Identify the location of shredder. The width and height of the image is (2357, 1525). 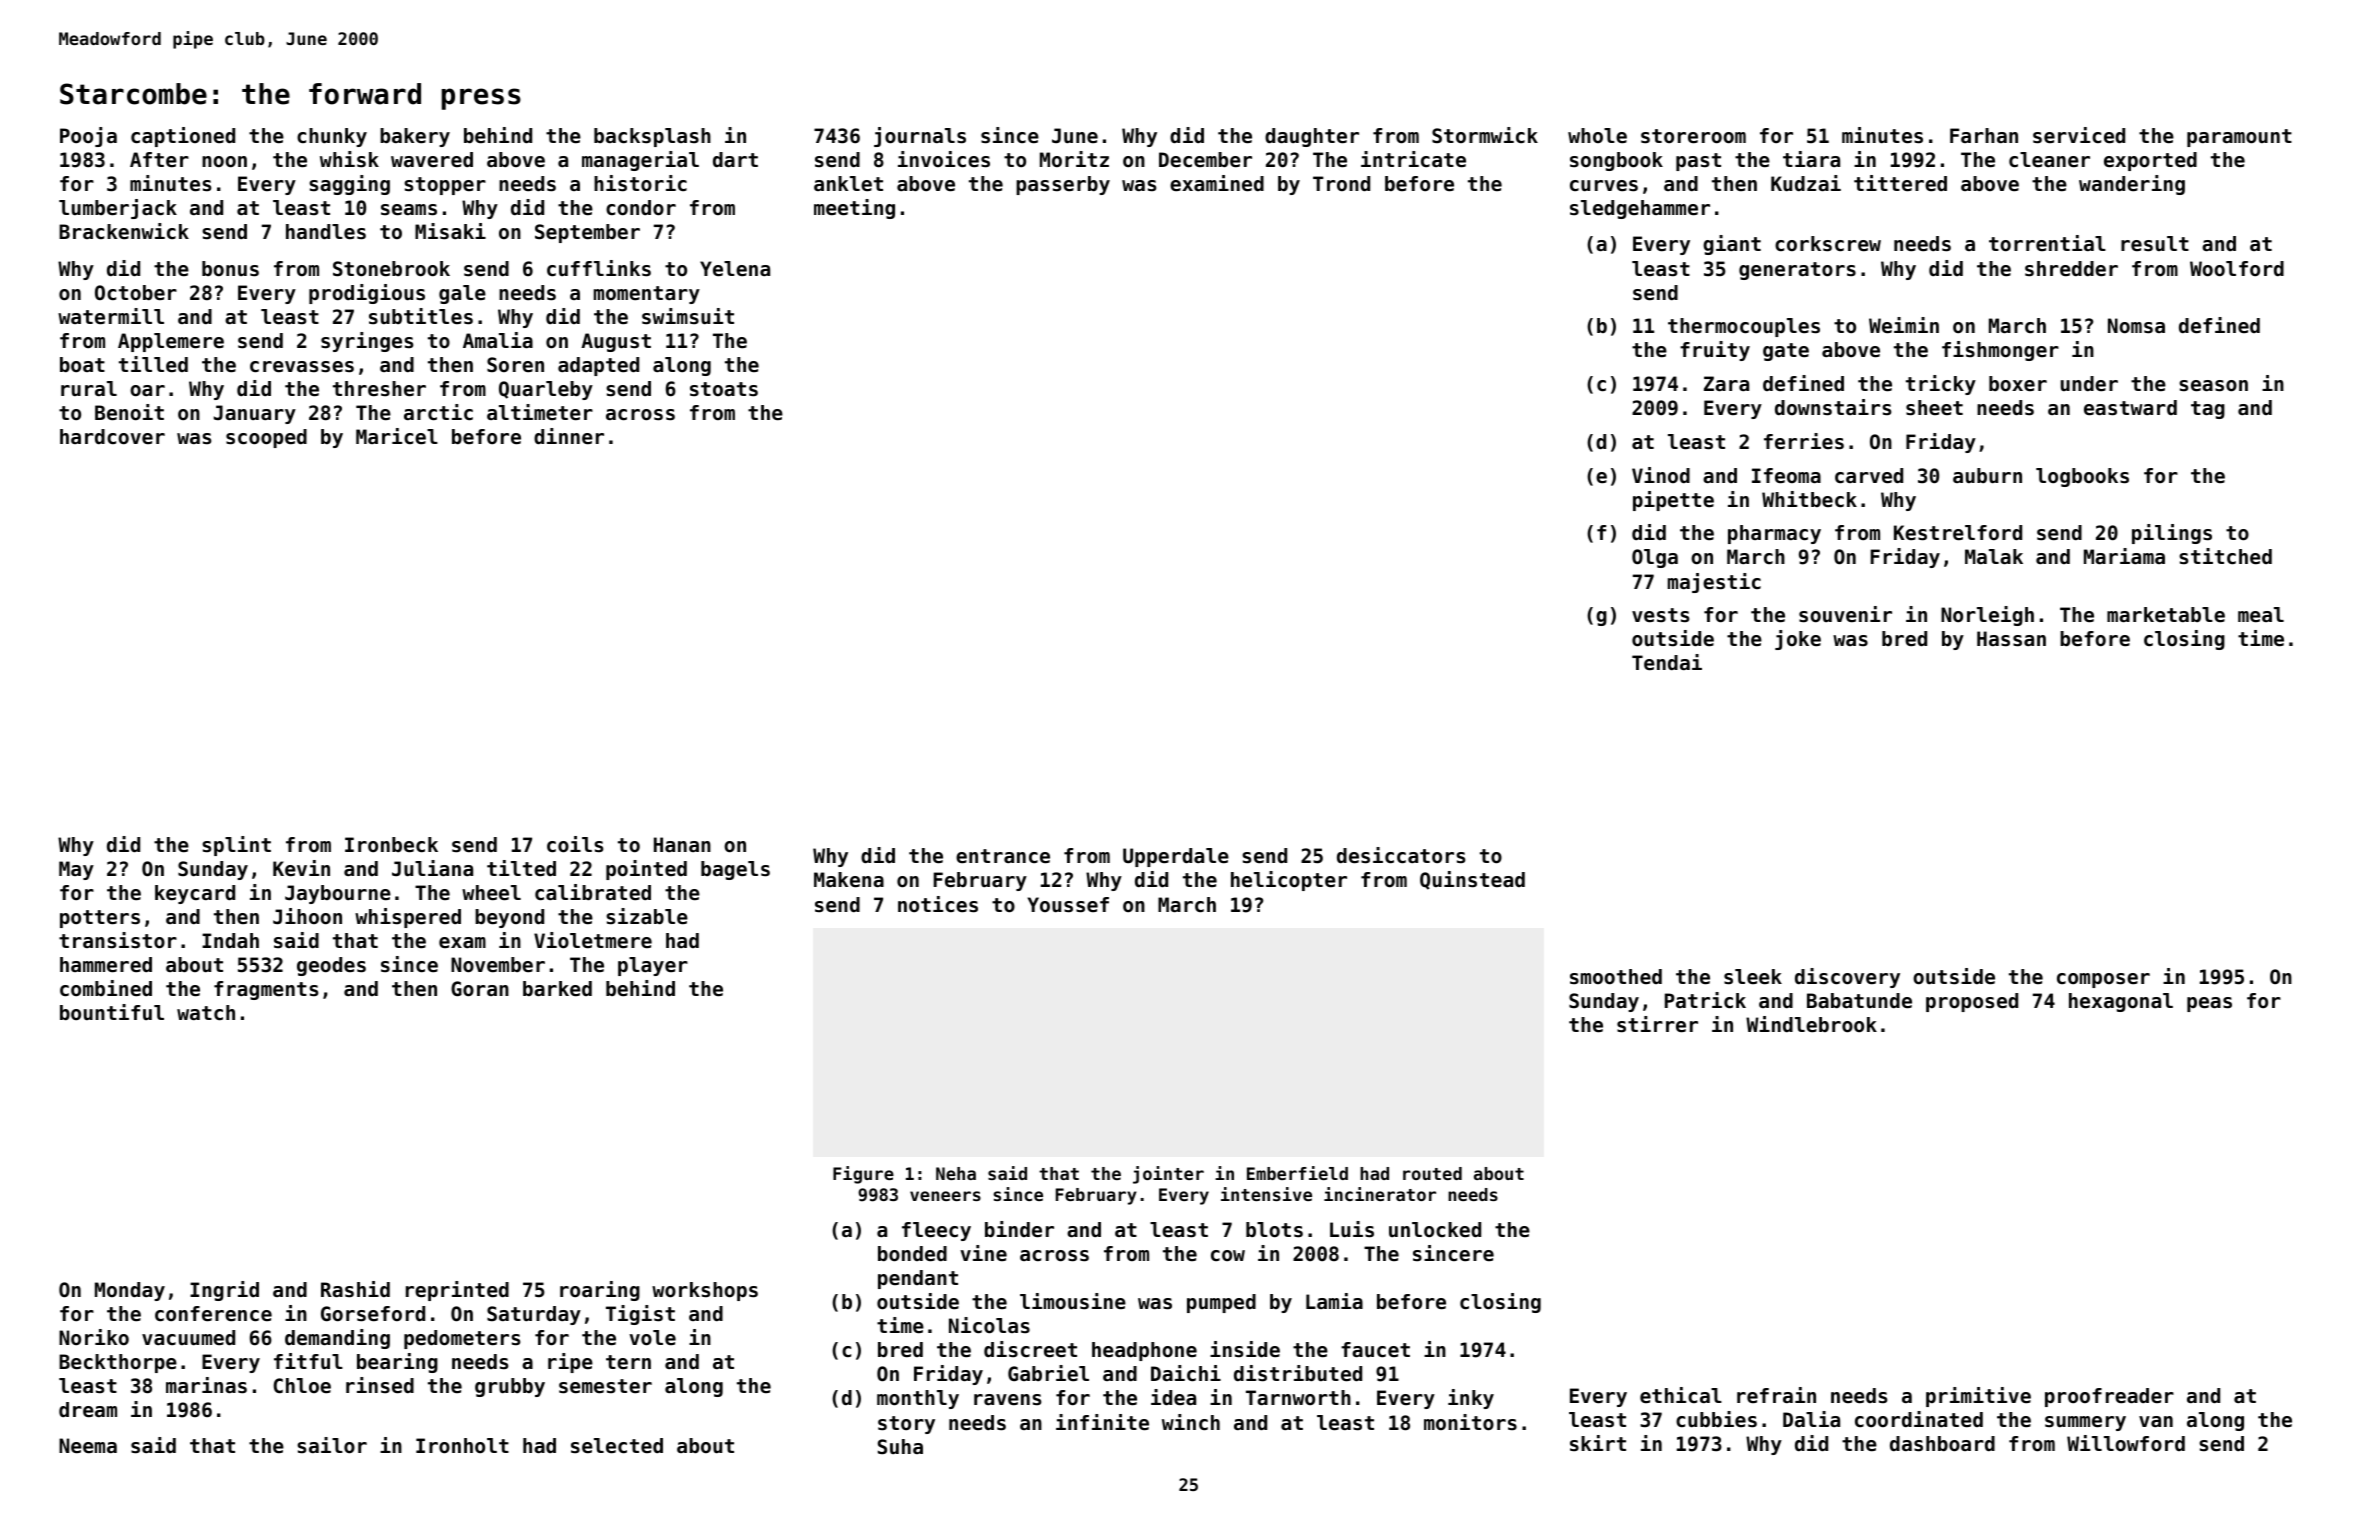
(2071, 269).
